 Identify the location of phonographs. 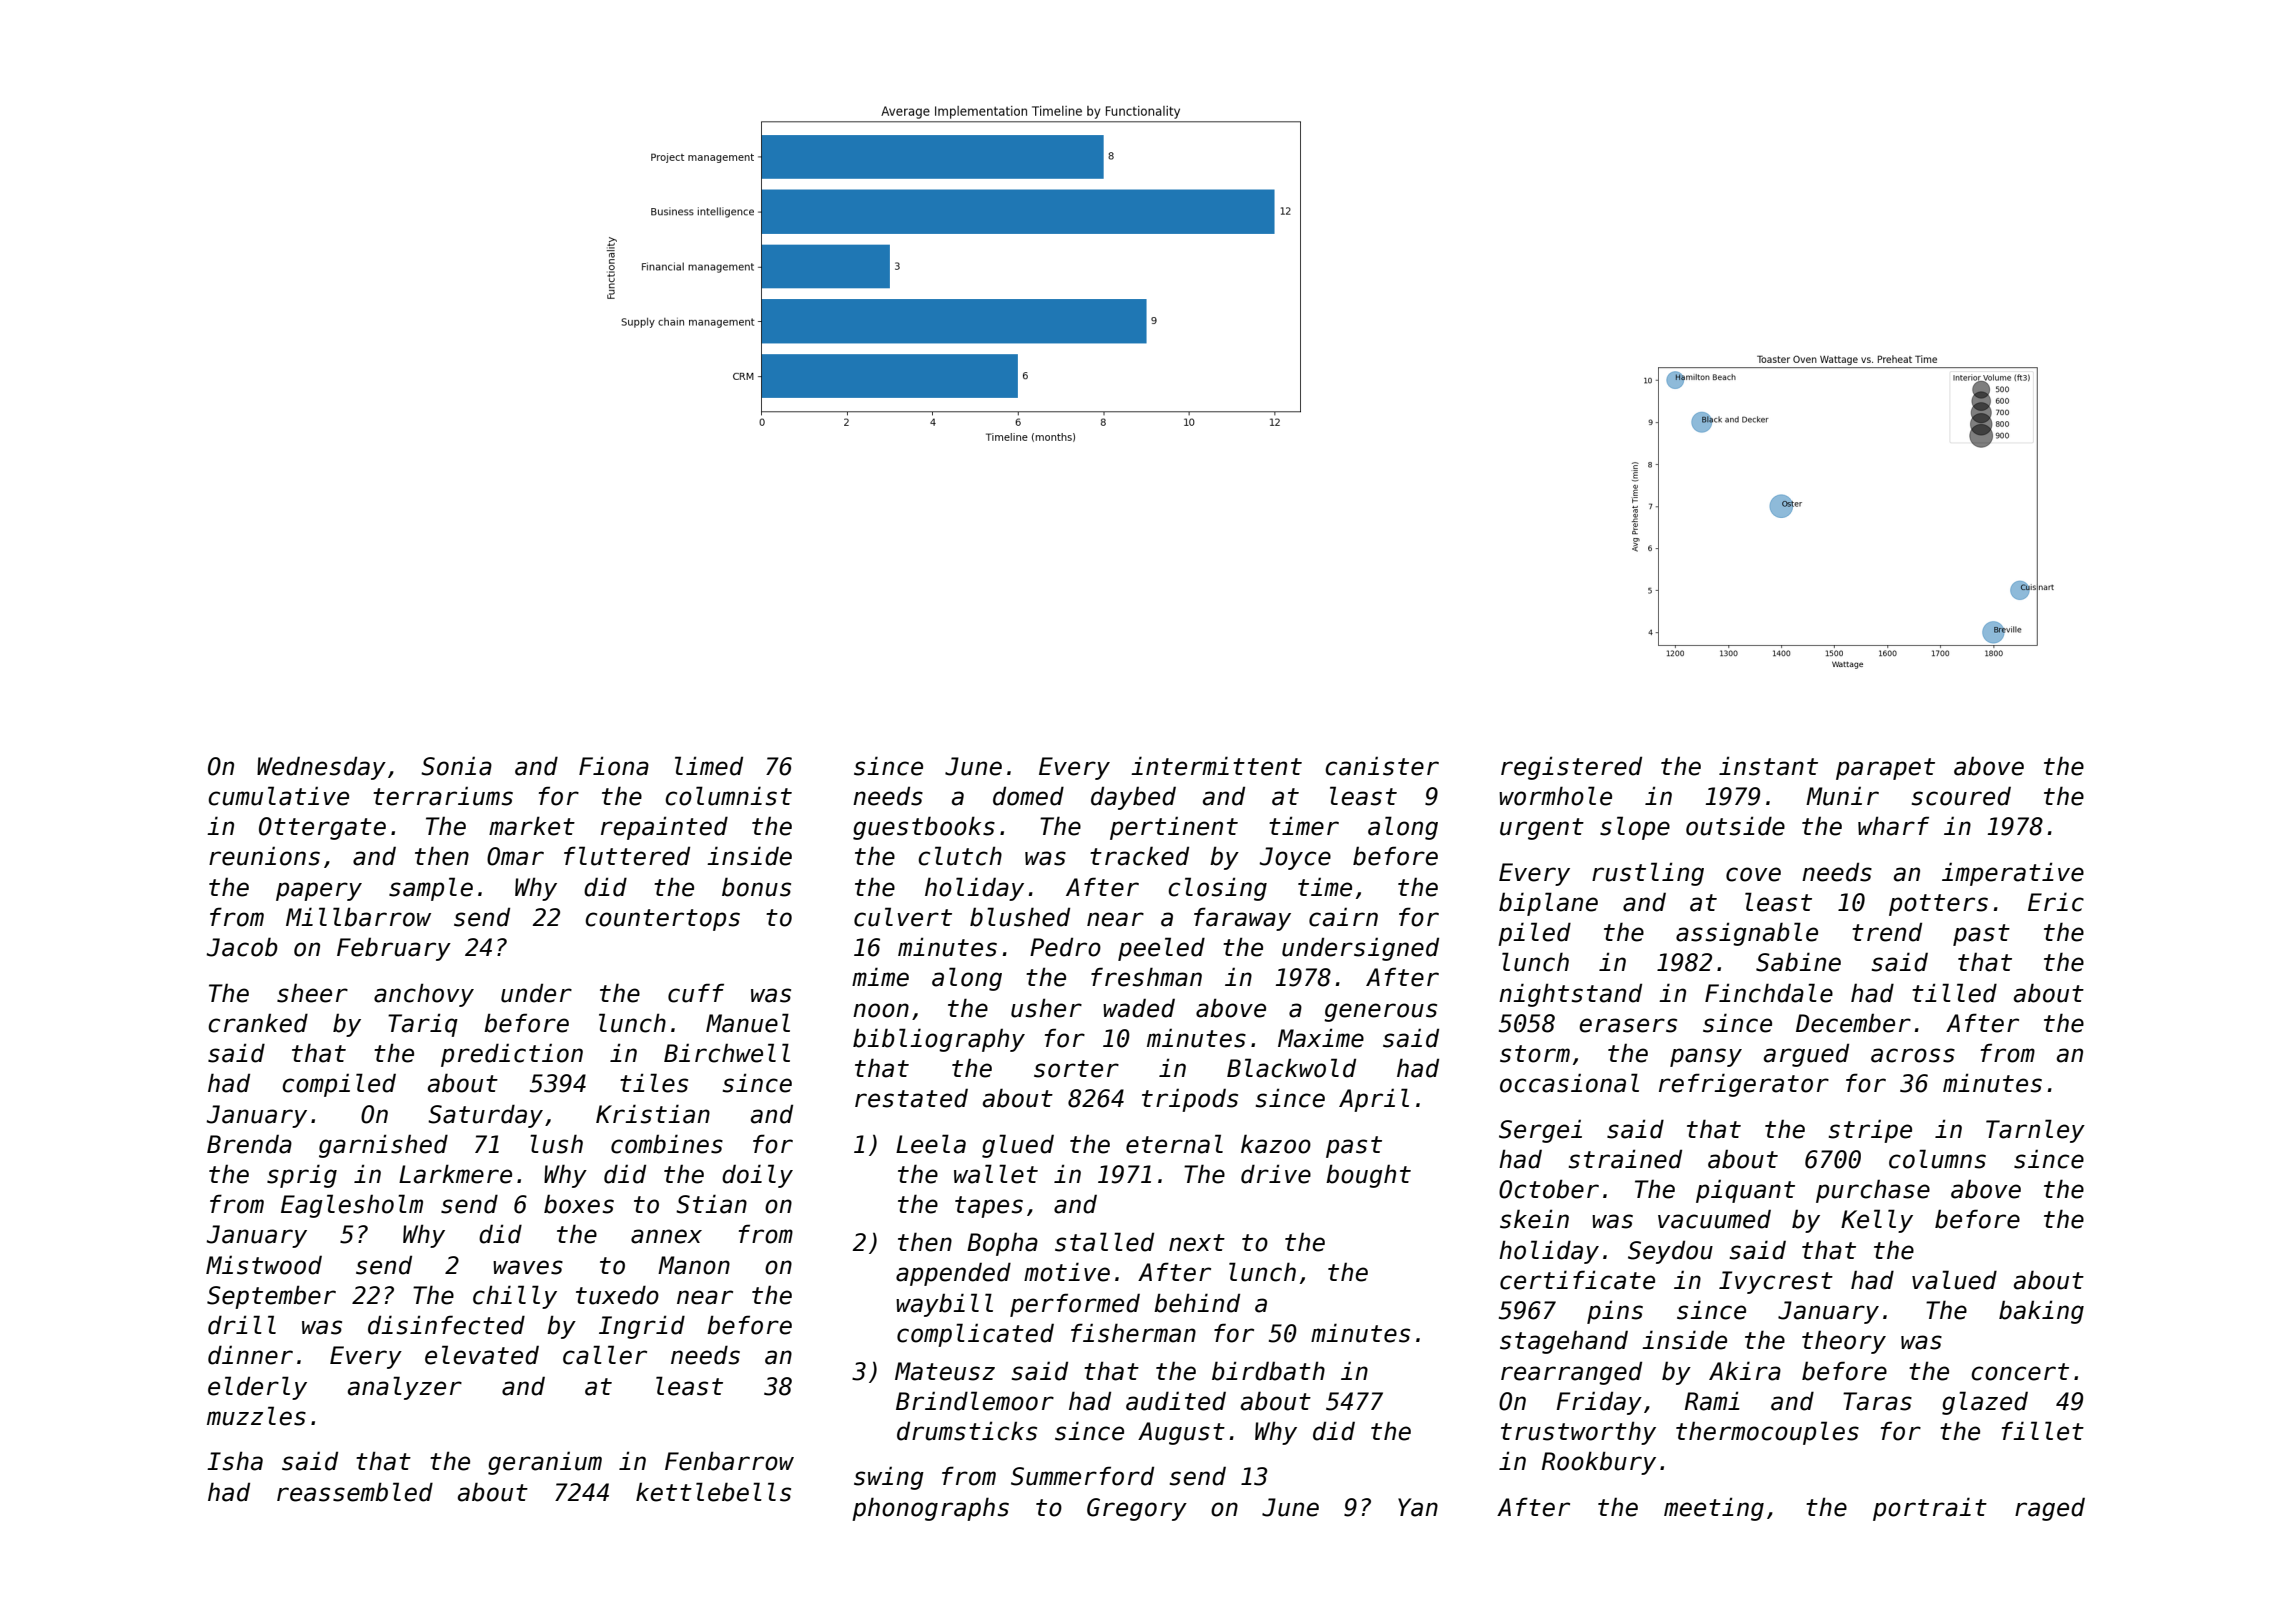
(930, 1509).
